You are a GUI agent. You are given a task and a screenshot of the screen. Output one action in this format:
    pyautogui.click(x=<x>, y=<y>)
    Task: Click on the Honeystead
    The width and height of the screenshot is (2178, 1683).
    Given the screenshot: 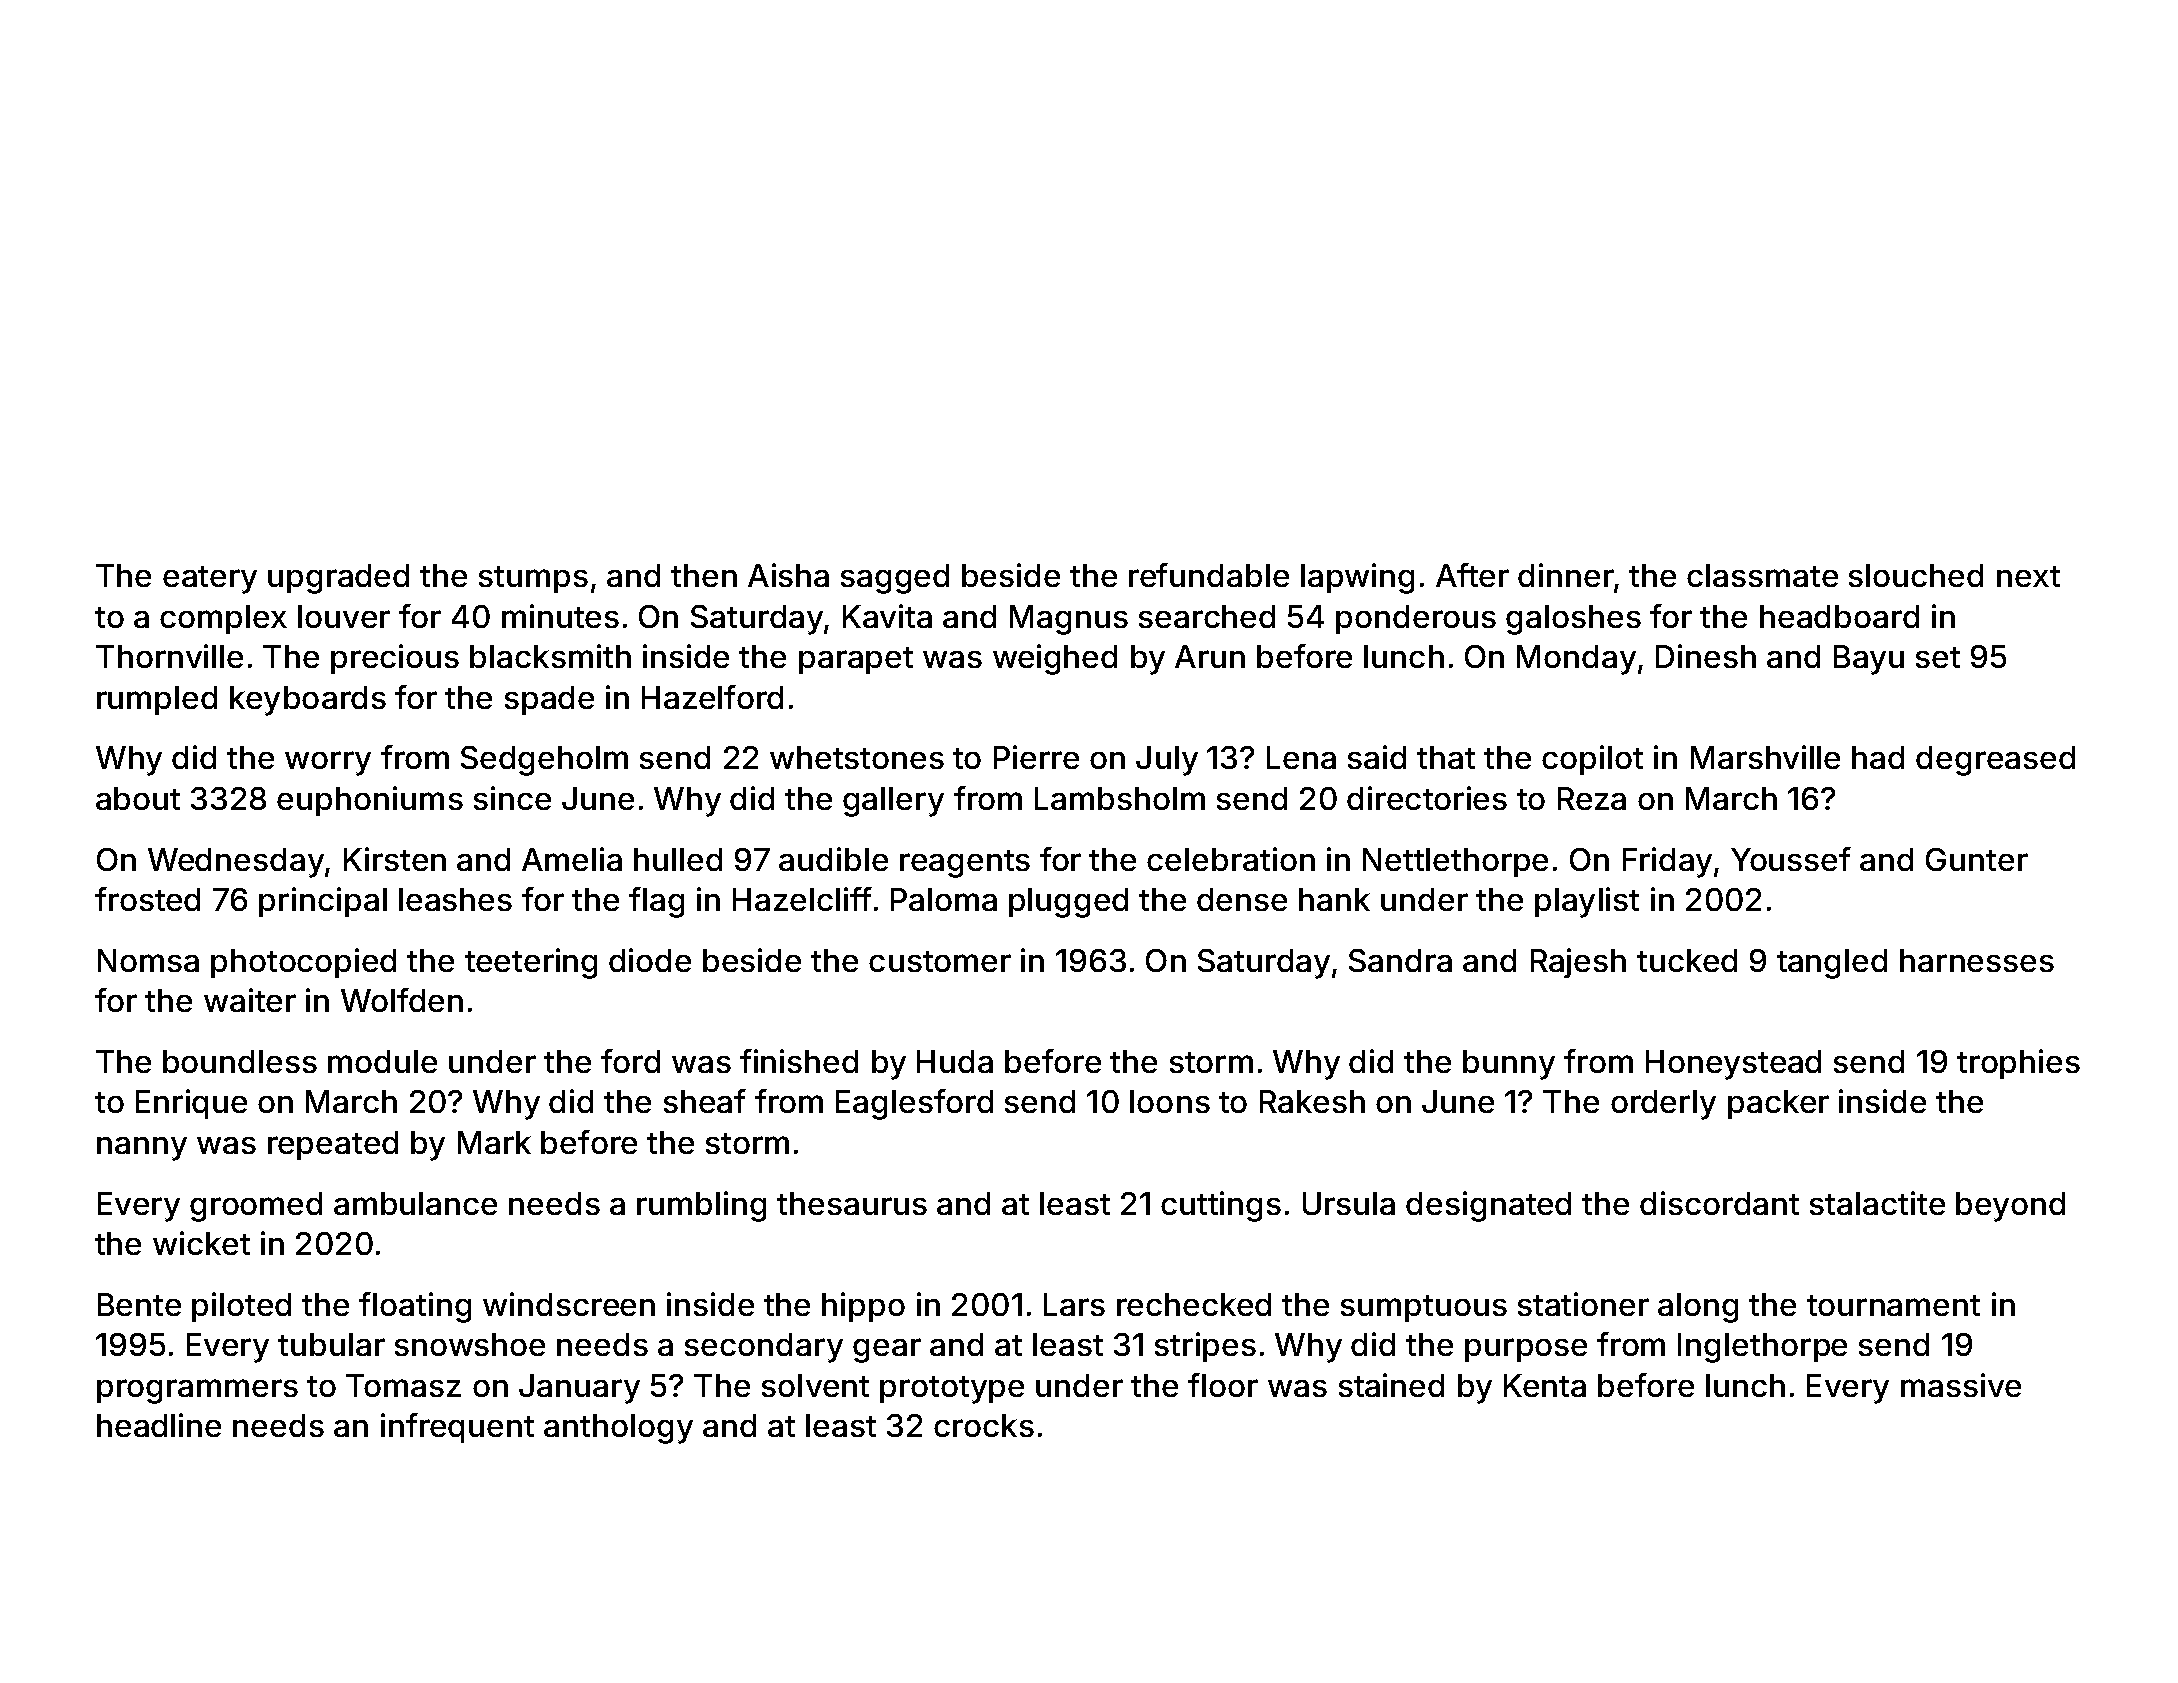 What is the action you would take?
    pyautogui.click(x=1733, y=1065)
